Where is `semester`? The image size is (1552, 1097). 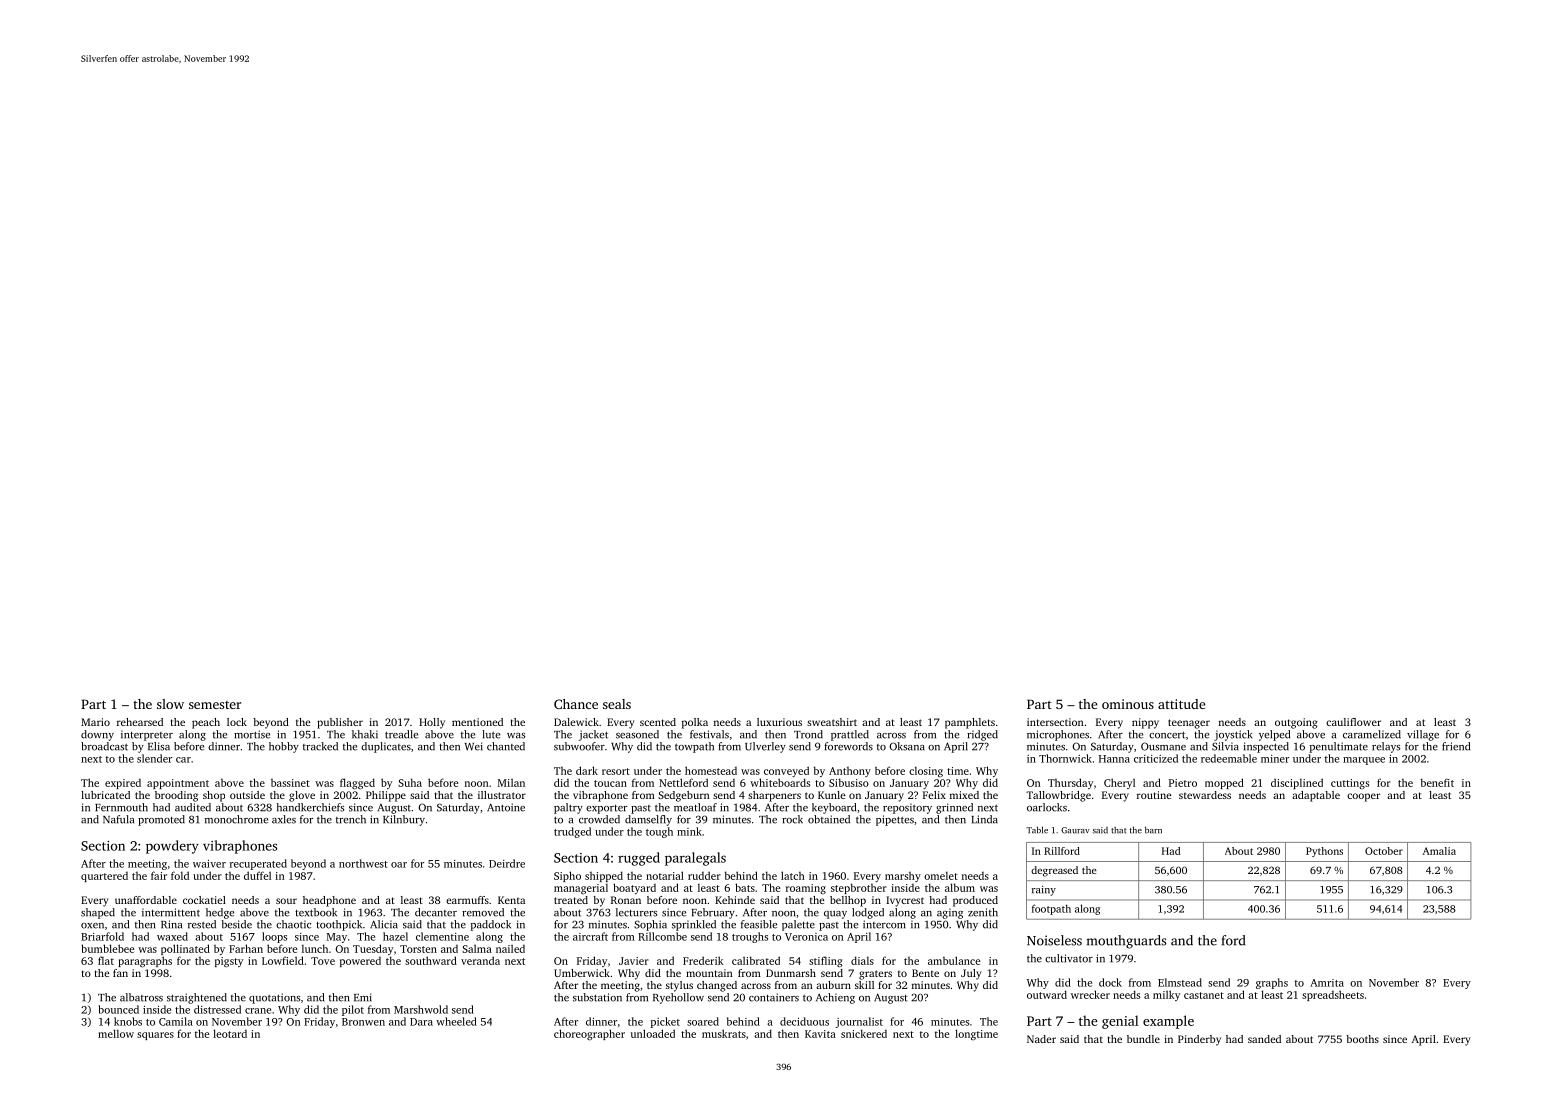 semester is located at coordinates (215, 705).
